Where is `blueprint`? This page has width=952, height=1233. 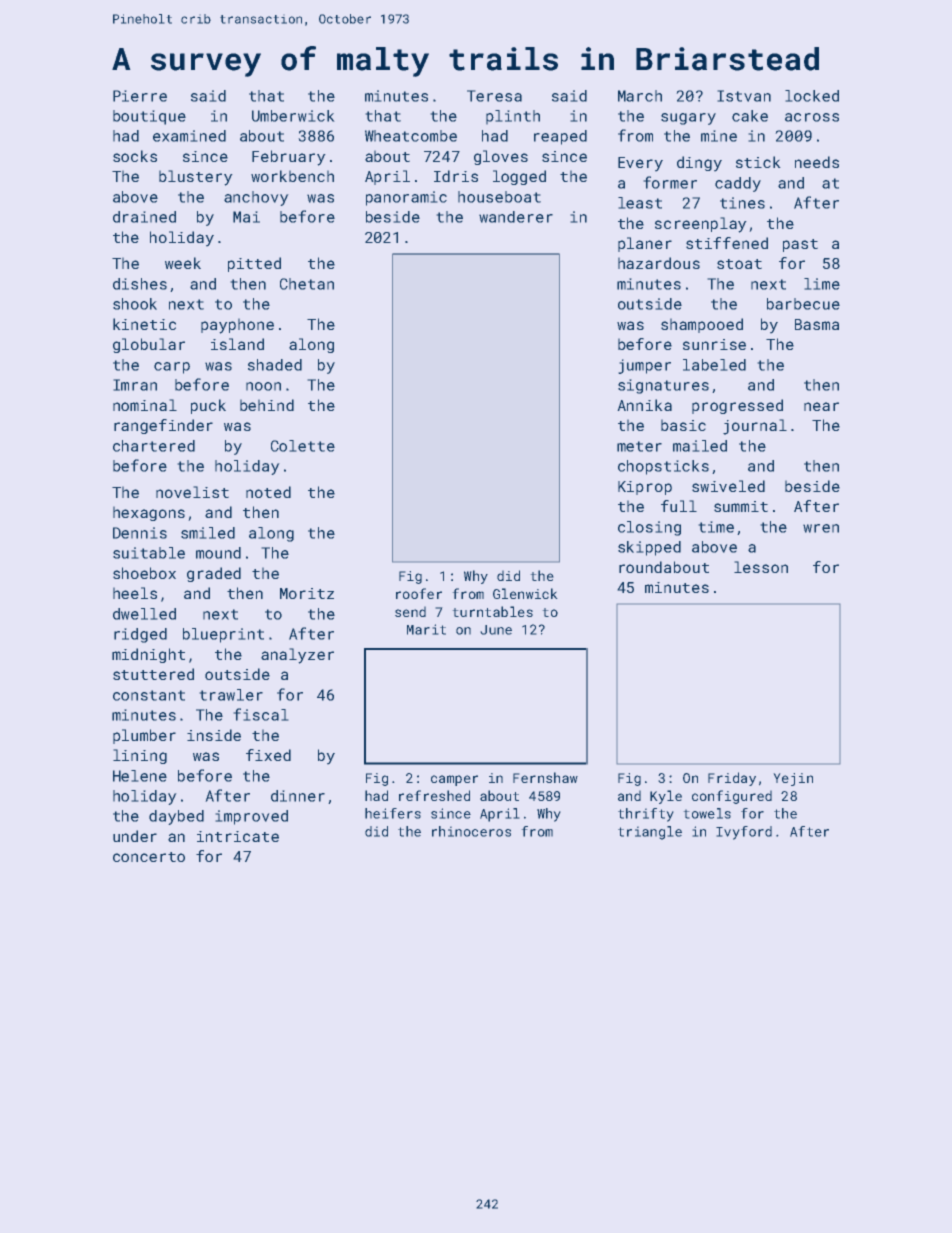
blueprint is located at coordinates (223, 635).
